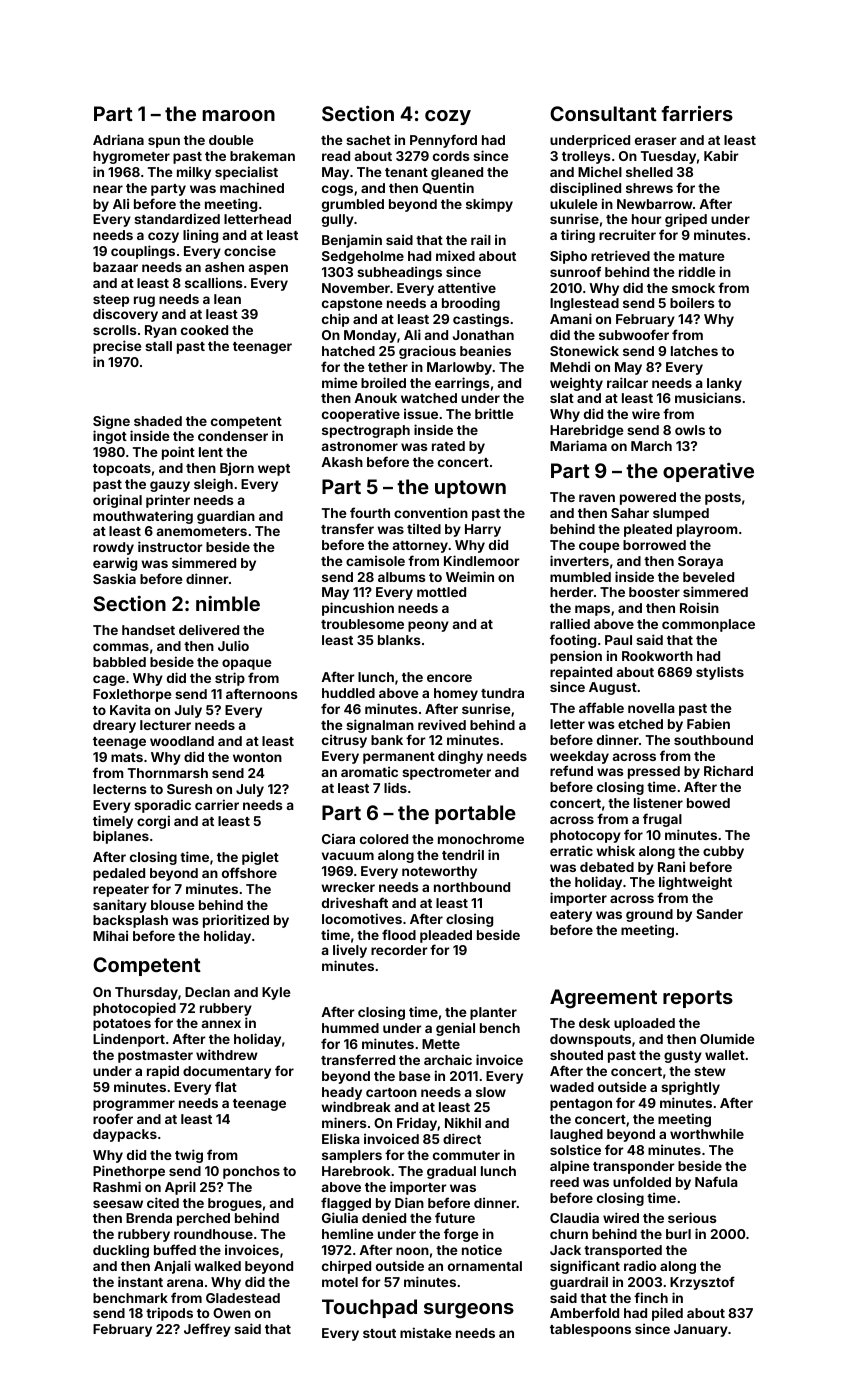 The image size is (849, 1400). I want to click on Adriana, so click(118, 139).
